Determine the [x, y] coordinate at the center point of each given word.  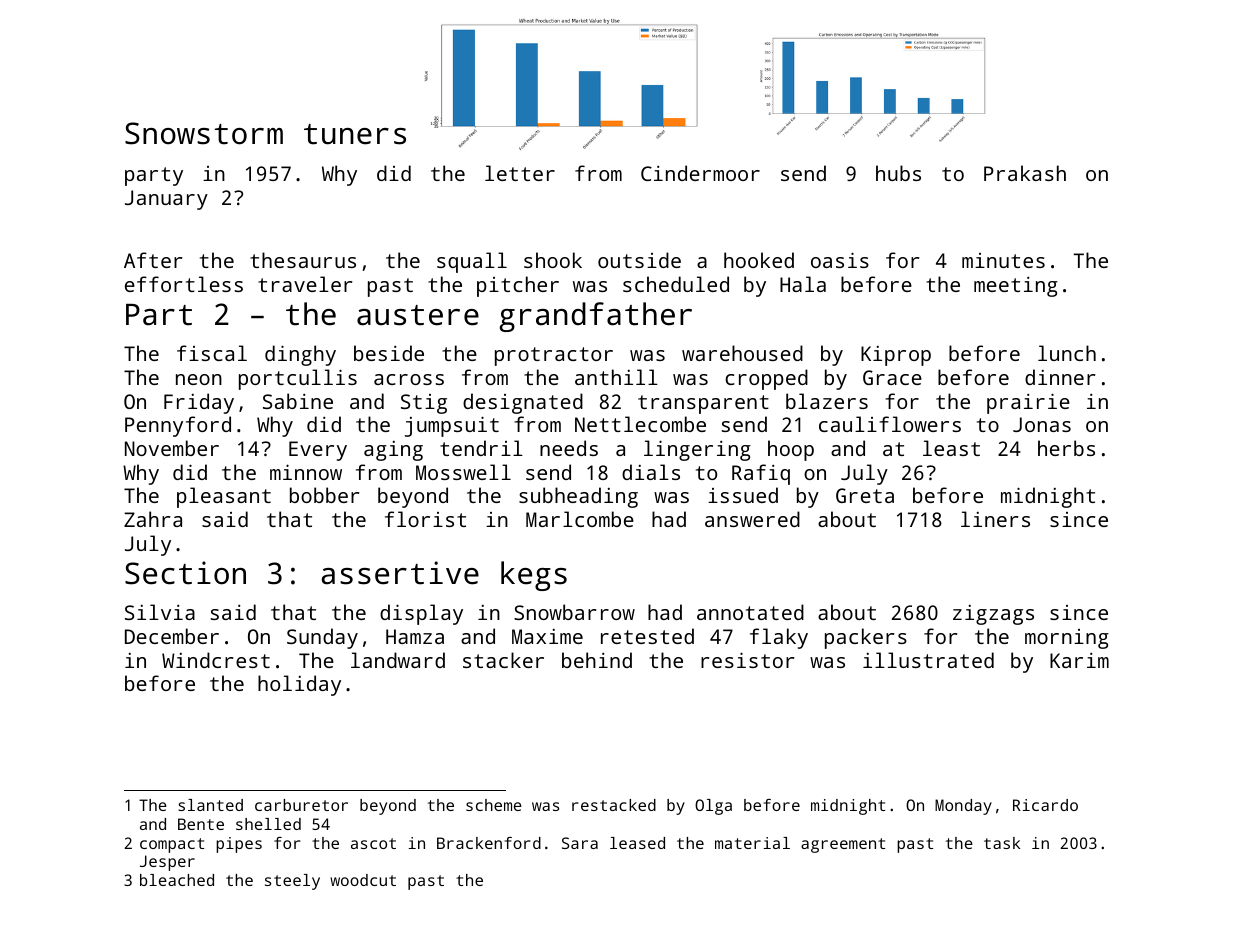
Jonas [1042, 424]
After [153, 260]
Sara [580, 843]
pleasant [224, 497]
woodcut [363, 880]
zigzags [993, 615]
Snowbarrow [574, 612]
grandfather [596, 317]
